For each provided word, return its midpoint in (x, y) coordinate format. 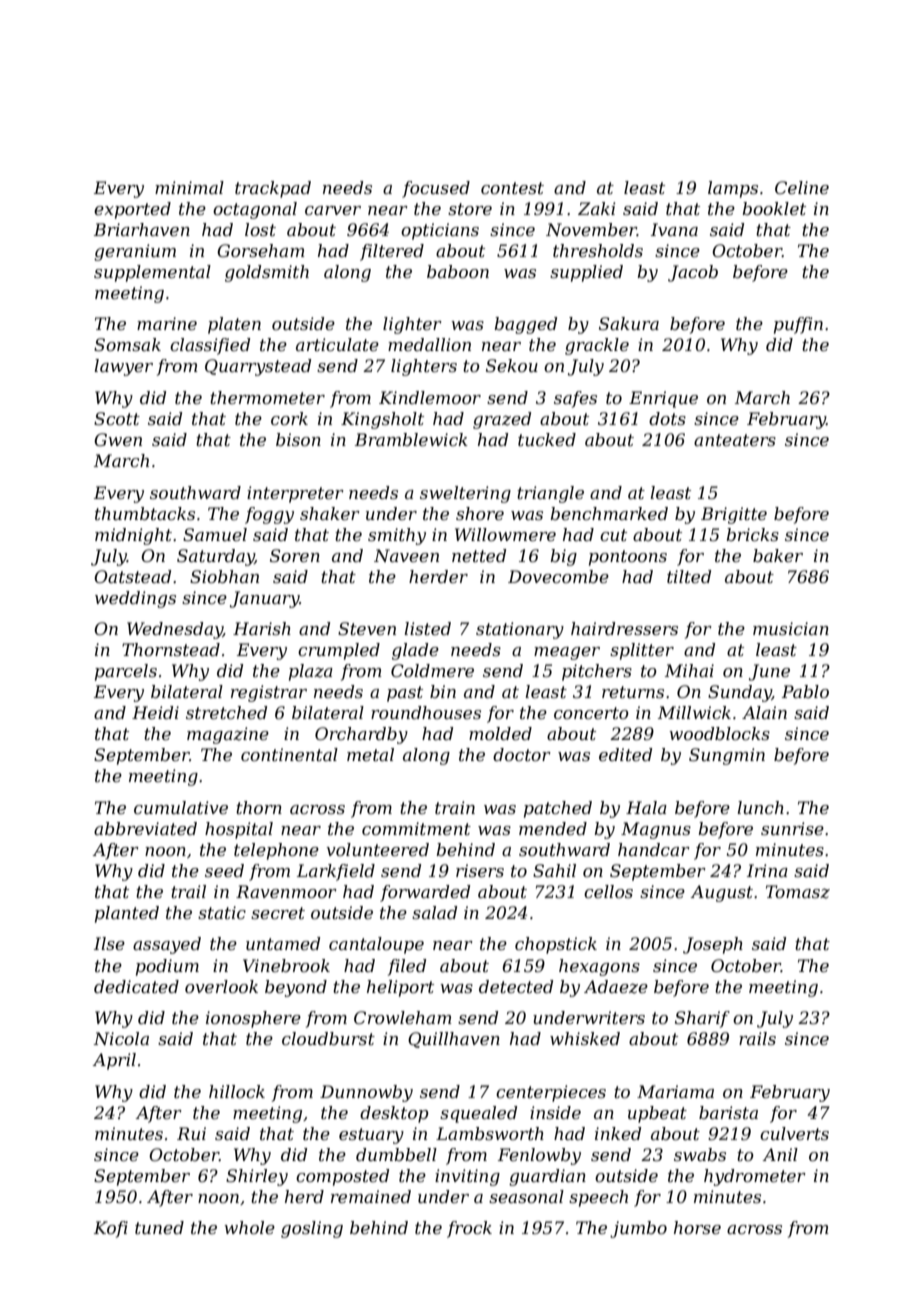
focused (436, 189)
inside (555, 1112)
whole (249, 1227)
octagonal (255, 210)
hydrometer (755, 1177)
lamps (733, 189)
